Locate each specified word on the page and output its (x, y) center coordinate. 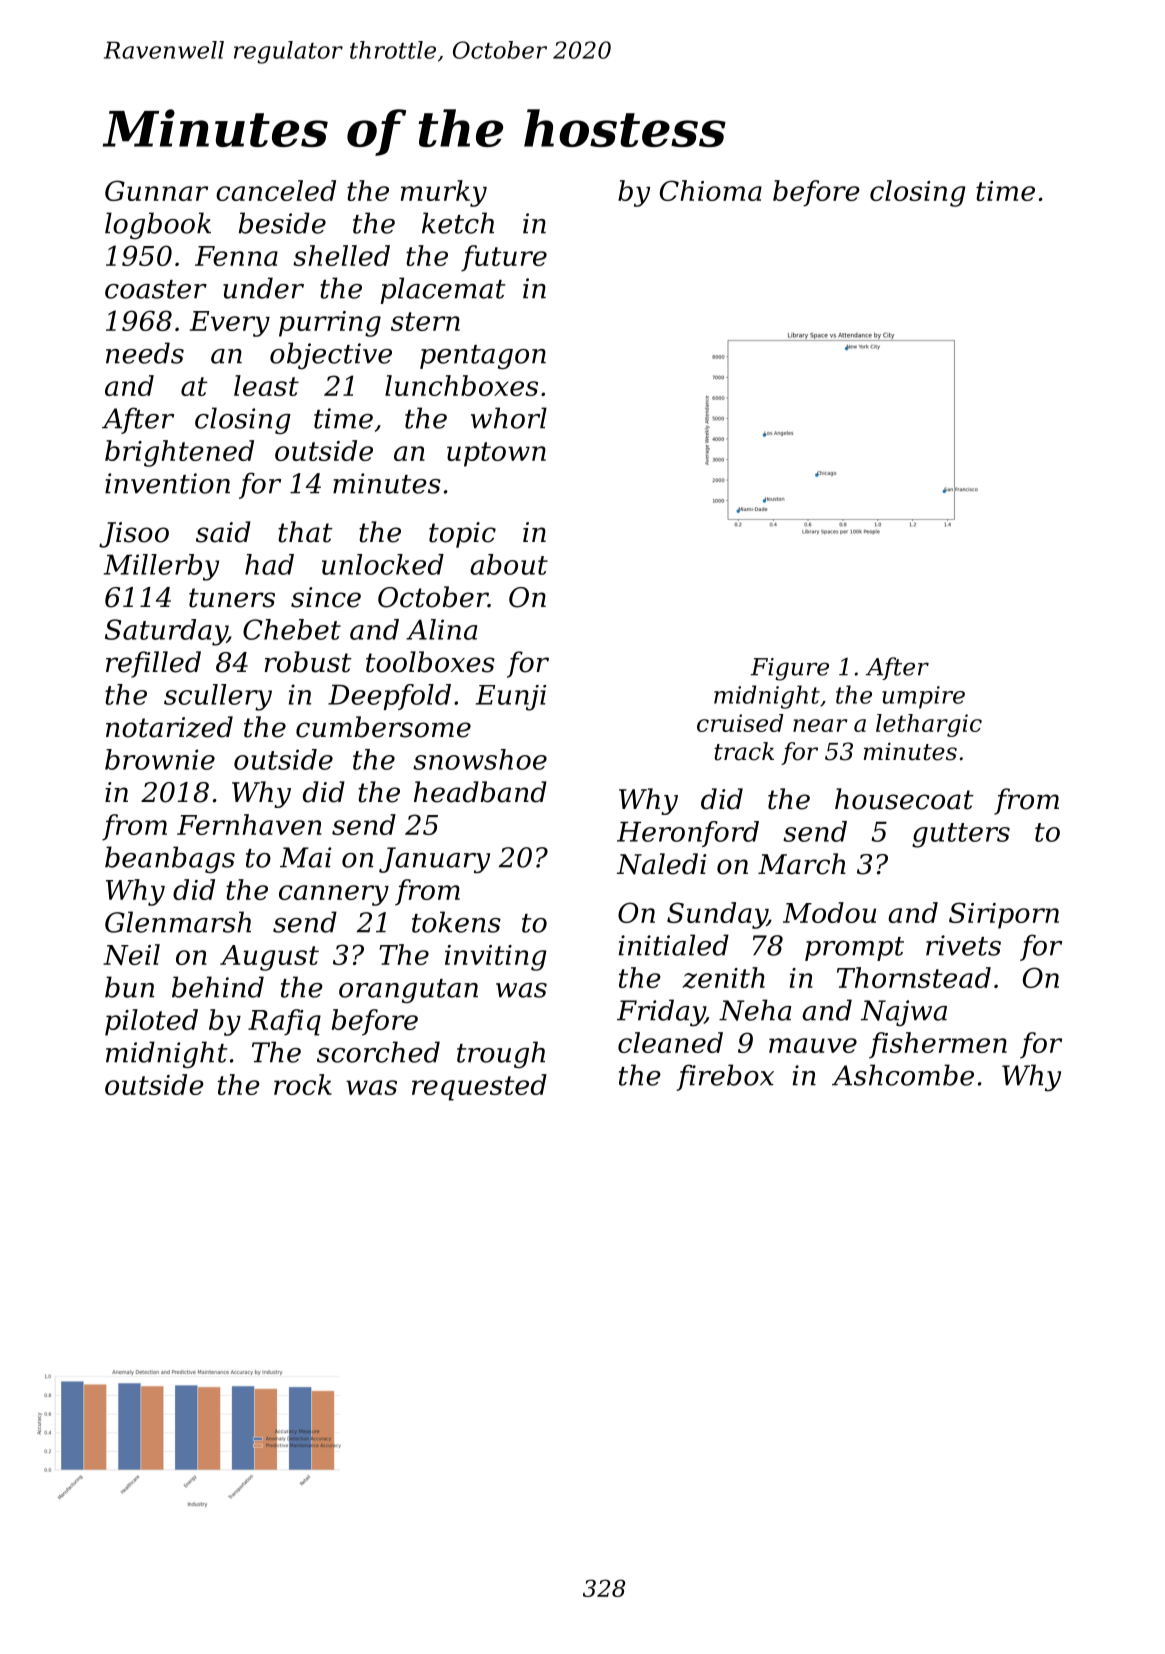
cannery (334, 895)
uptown (496, 454)
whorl (509, 418)
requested (479, 1087)
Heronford (688, 834)
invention (167, 483)
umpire (923, 697)
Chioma (711, 190)
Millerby (161, 567)
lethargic (929, 725)
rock (303, 1084)
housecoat (904, 799)
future (504, 258)
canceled (276, 190)
